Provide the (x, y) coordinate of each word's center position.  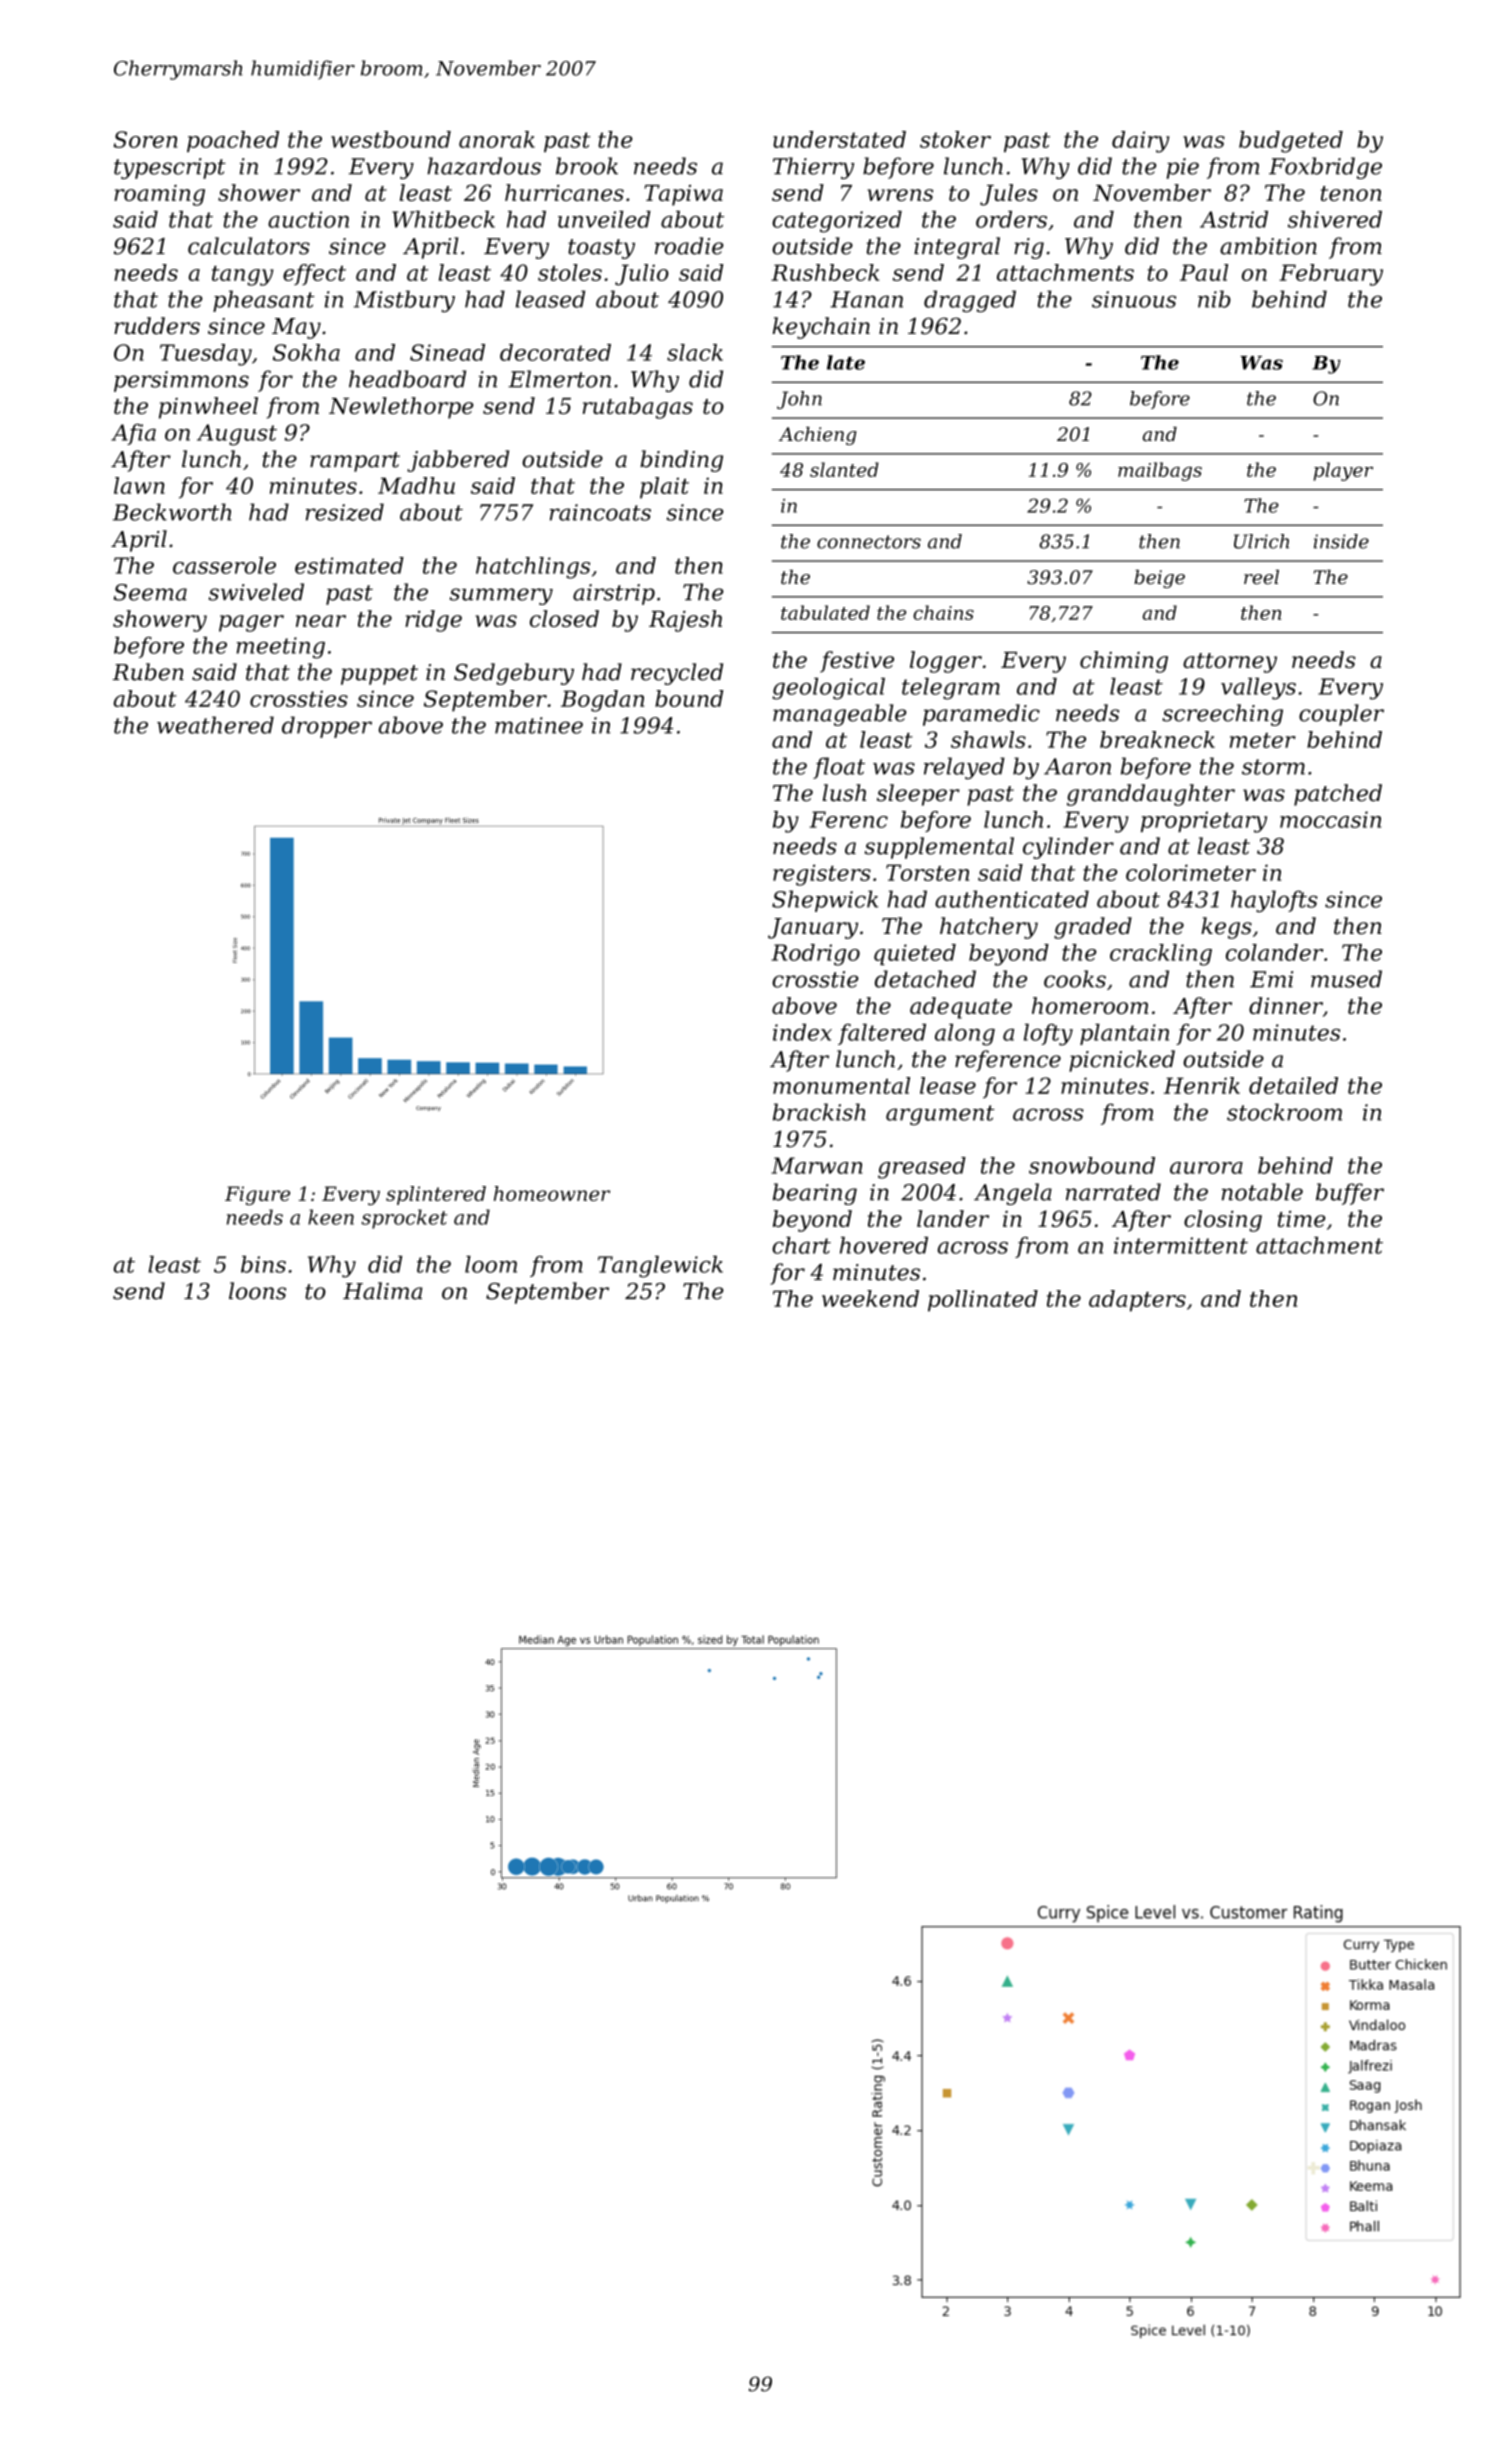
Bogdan (602, 701)
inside (1341, 541)
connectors (869, 542)
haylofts (1274, 901)
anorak (497, 139)
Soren (145, 139)
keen (331, 1217)
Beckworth (172, 512)
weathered (215, 725)
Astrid (1234, 219)
